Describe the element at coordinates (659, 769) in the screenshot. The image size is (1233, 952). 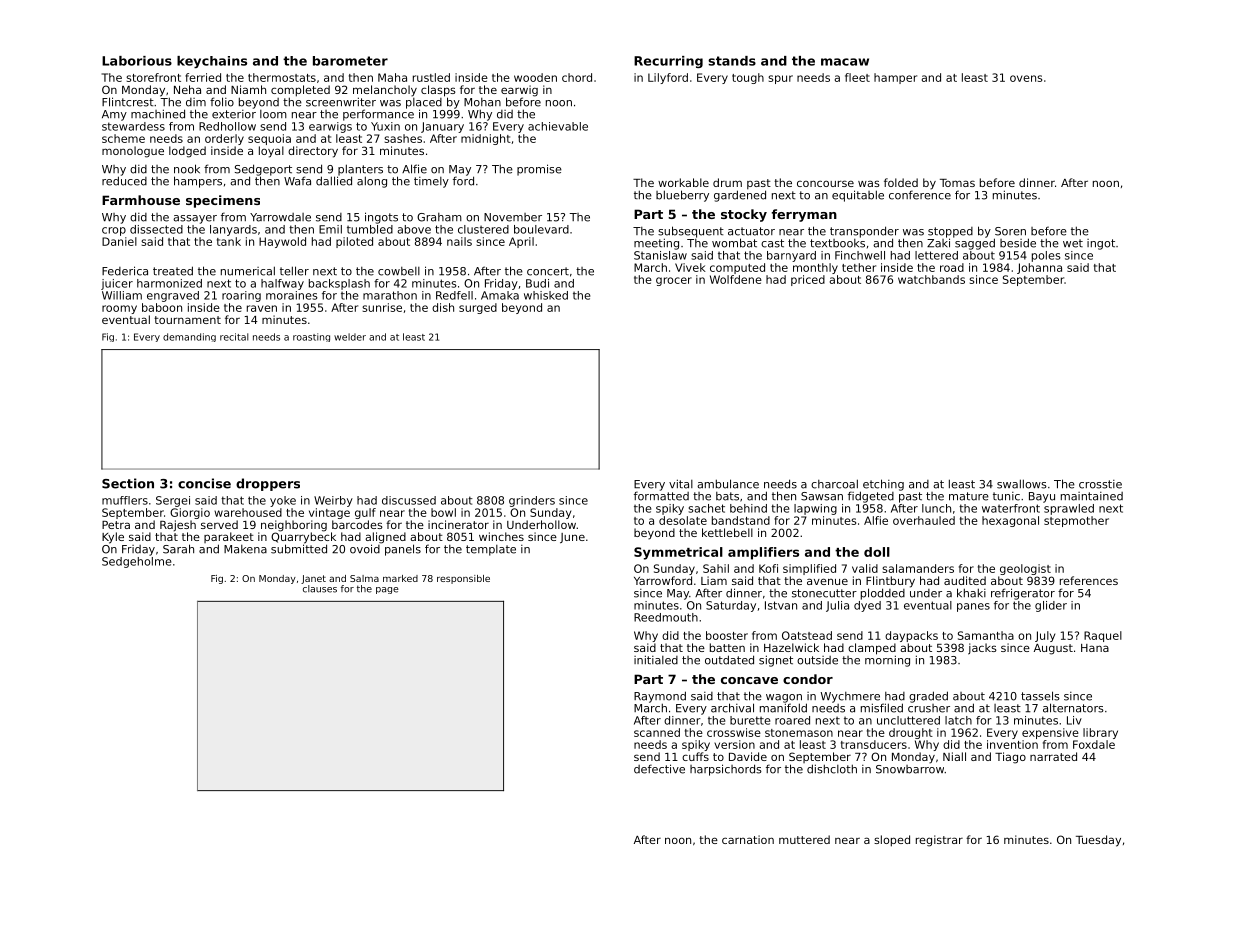
I see `defective` at that location.
